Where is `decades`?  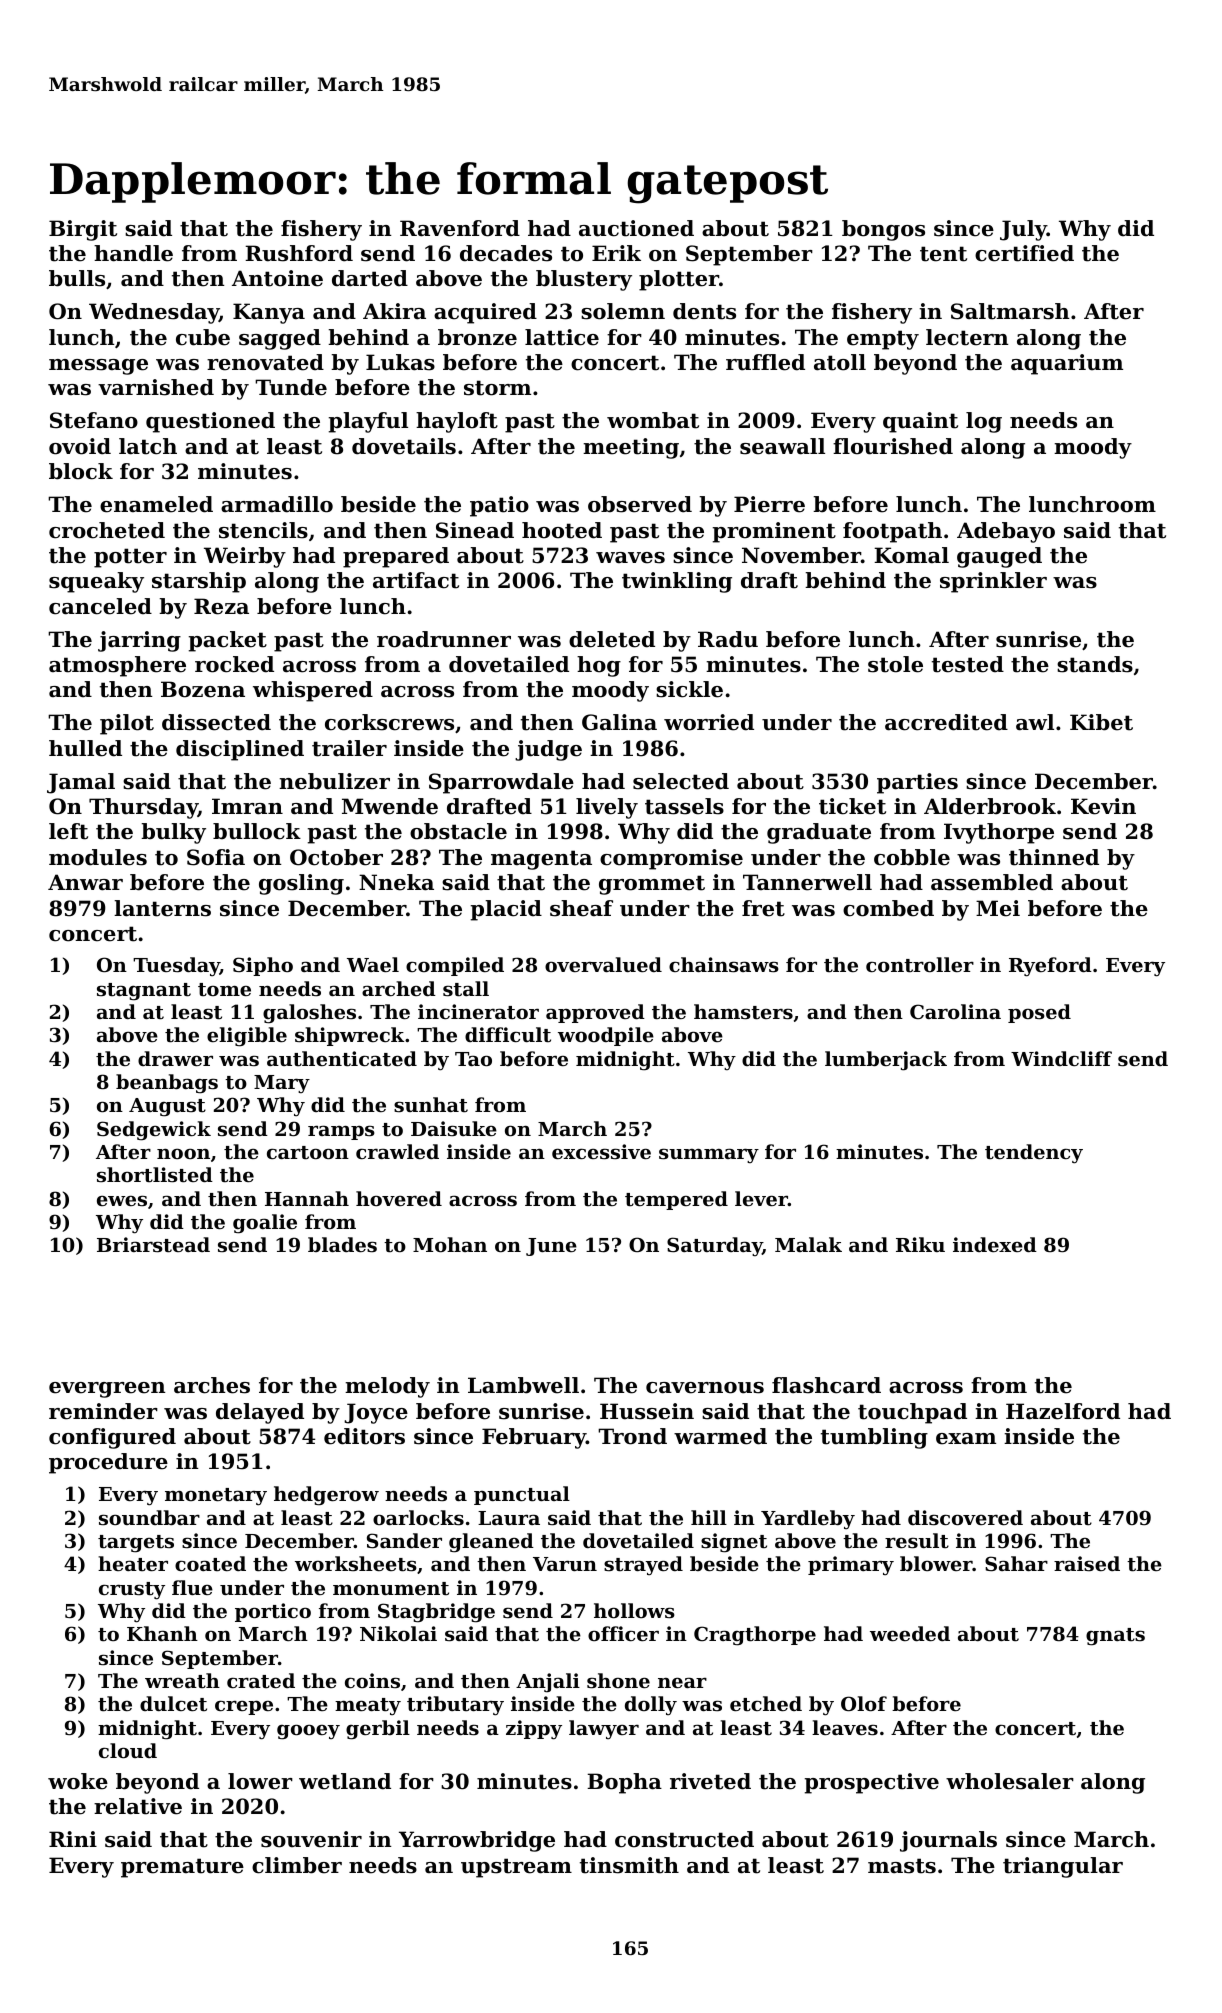
decades is located at coordinates (506, 253).
